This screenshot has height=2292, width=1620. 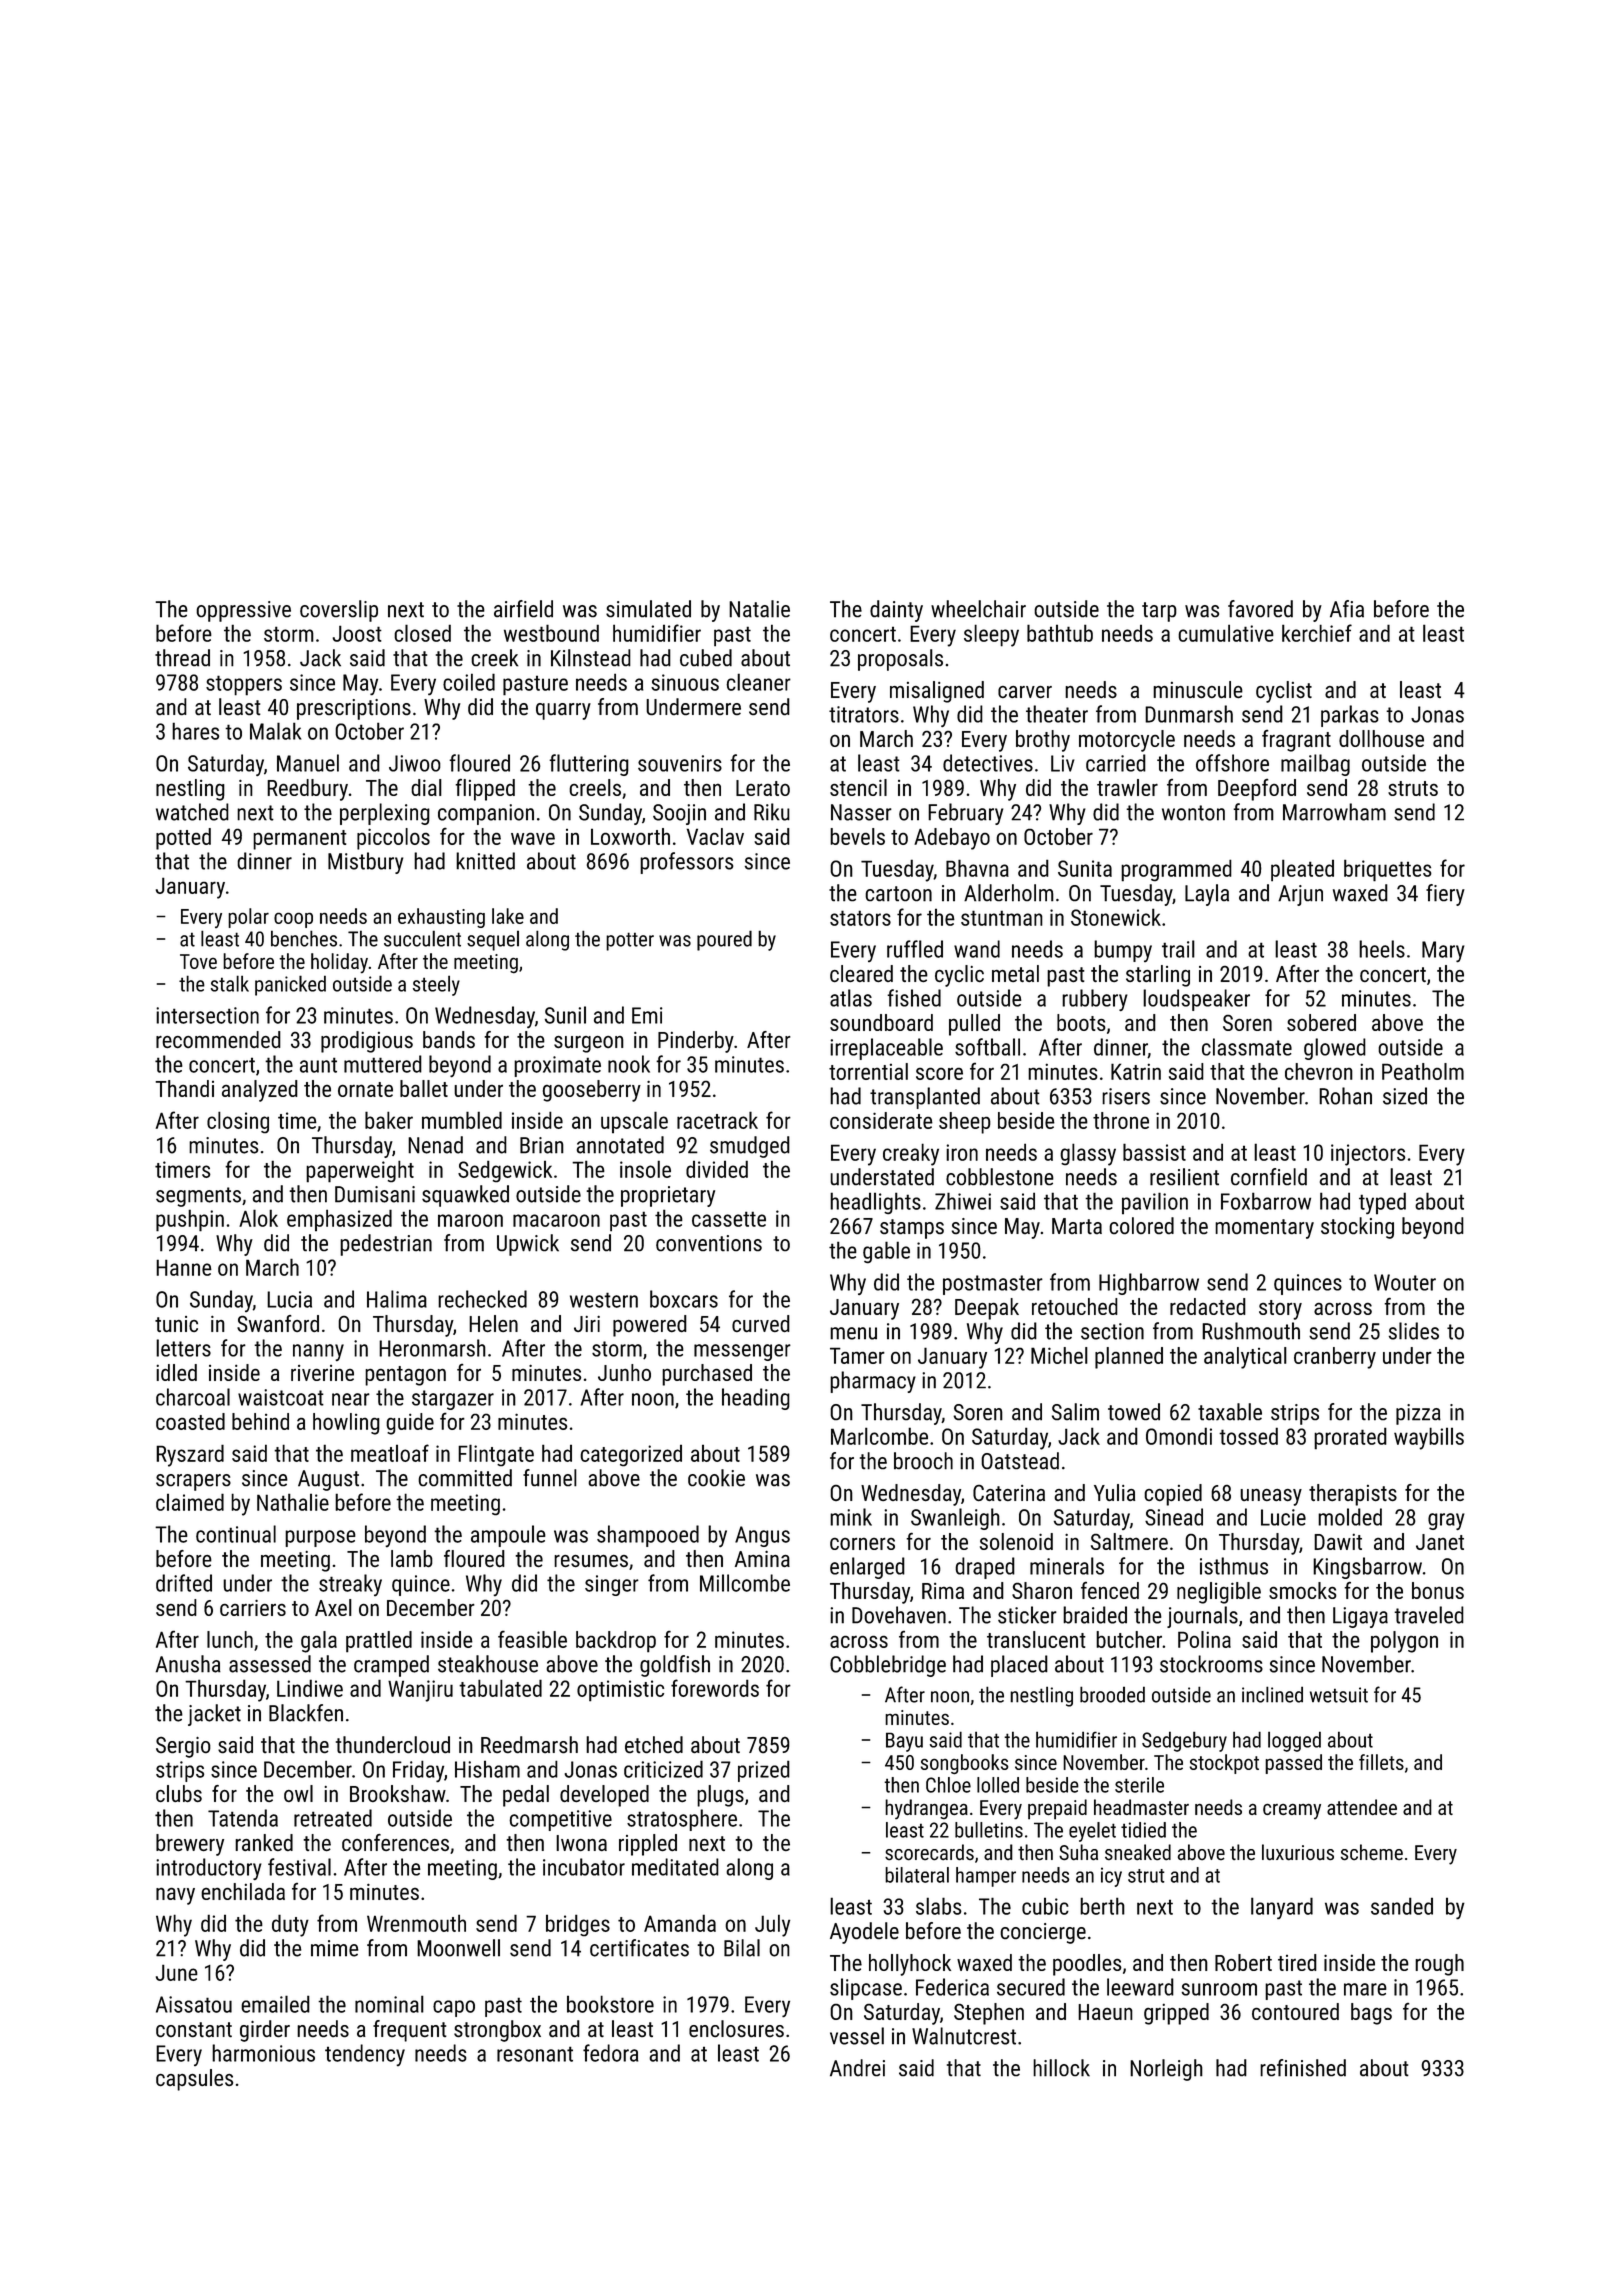 I want to click on Anusha, so click(x=188, y=1664).
